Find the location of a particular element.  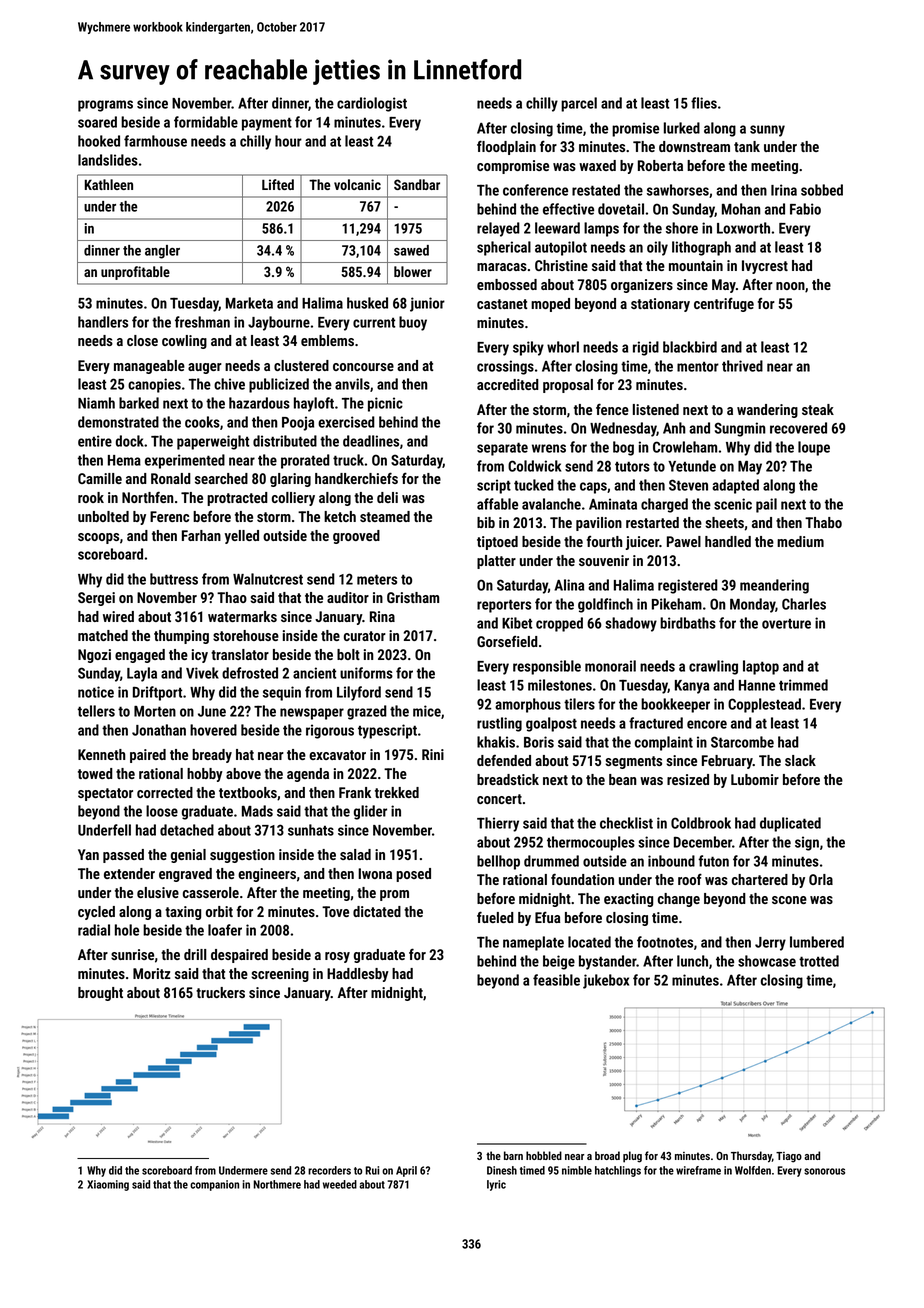

fourth is located at coordinates (604, 541).
